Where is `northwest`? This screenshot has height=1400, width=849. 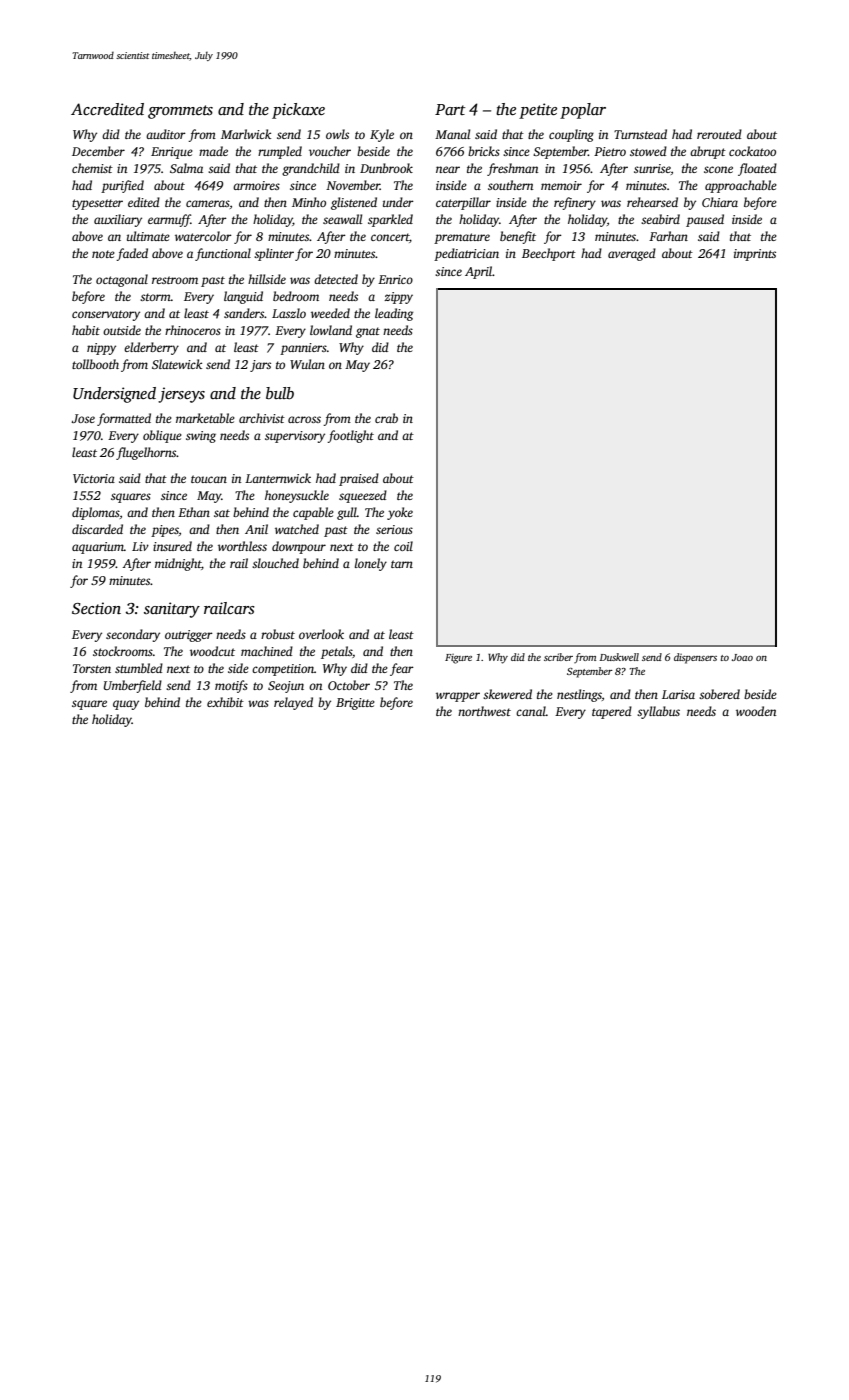 northwest is located at coordinates (484, 711).
